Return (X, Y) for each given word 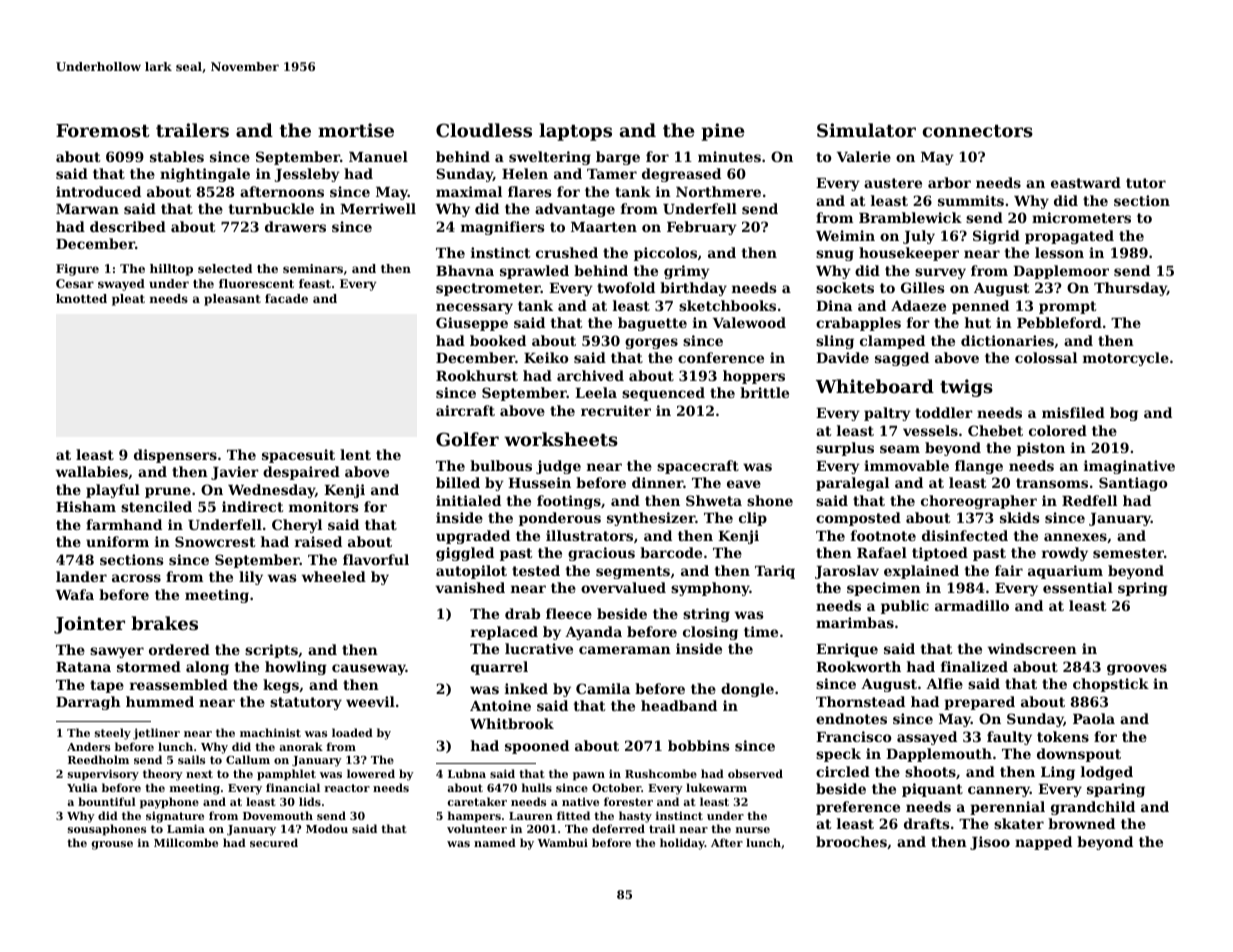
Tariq (775, 572)
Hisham (86, 506)
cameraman (625, 650)
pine (723, 132)
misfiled (1073, 412)
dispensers (175, 456)
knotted (81, 298)
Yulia (82, 787)
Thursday (1130, 289)
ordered (179, 649)
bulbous (501, 465)
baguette (652, 324)
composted (858, 519)
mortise (356, 130)
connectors (978, 131)
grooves (1137, 669)
